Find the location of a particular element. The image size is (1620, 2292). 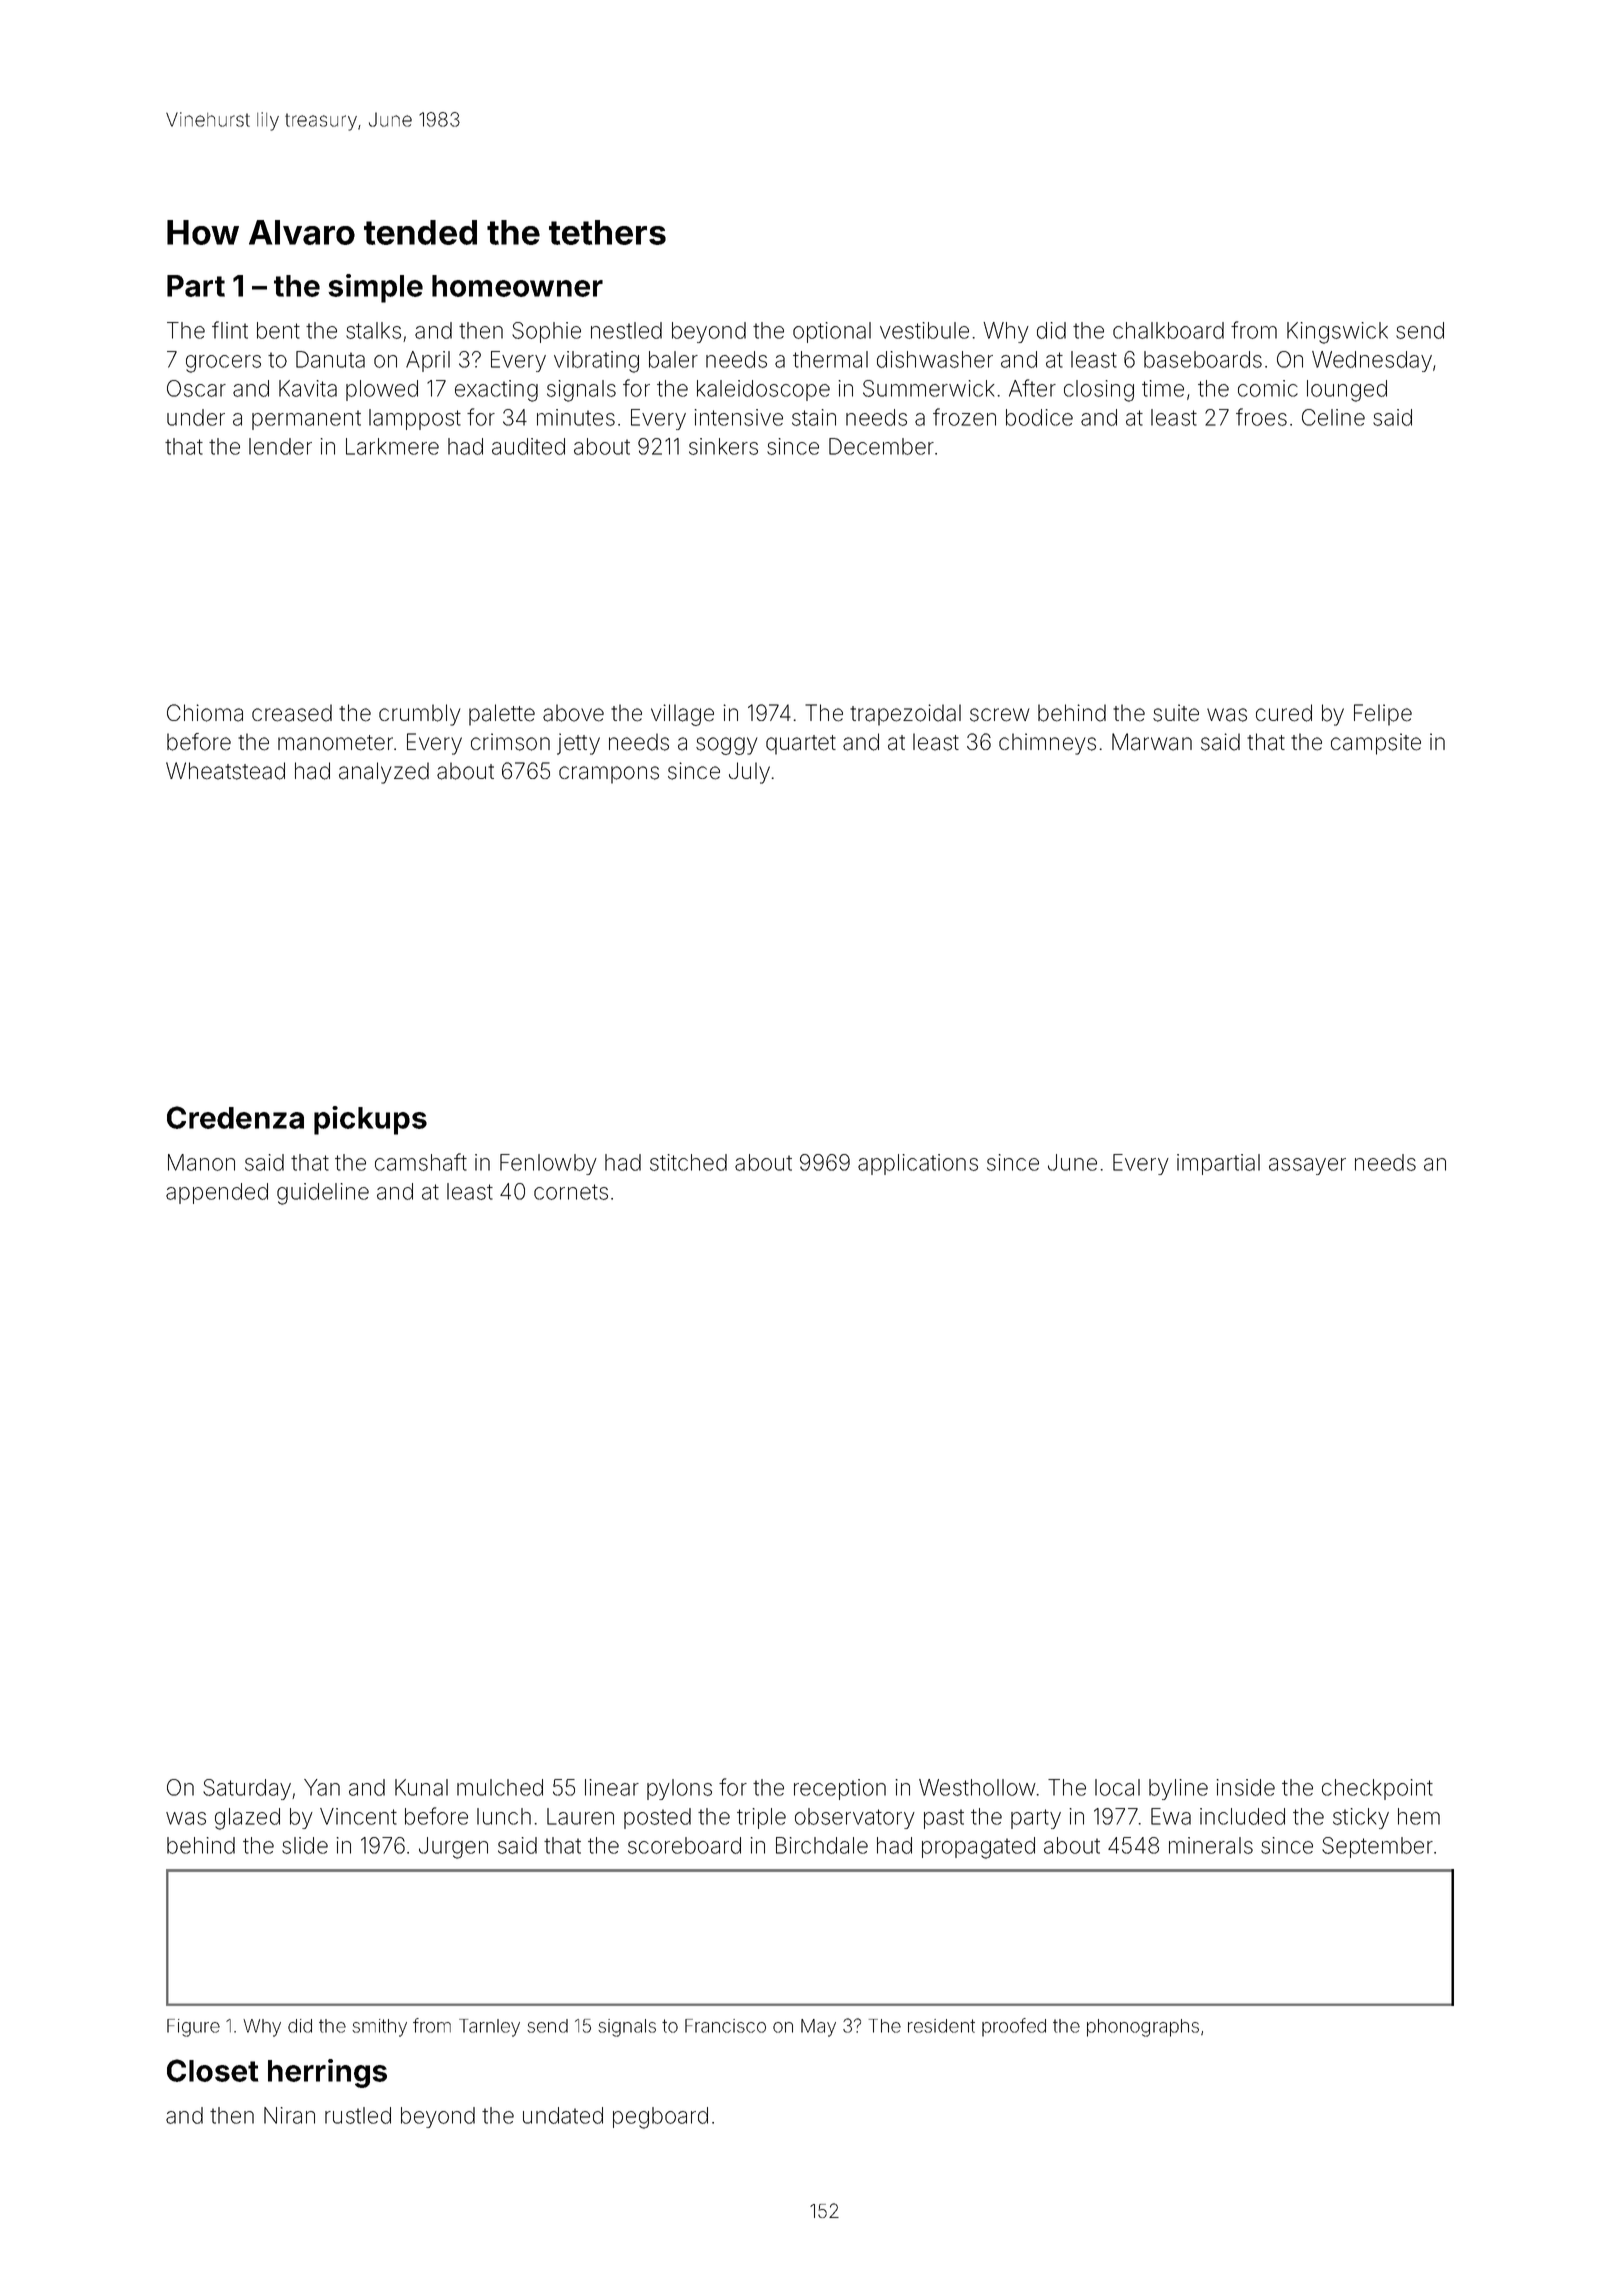

April is located at coordinates (428, 361).
